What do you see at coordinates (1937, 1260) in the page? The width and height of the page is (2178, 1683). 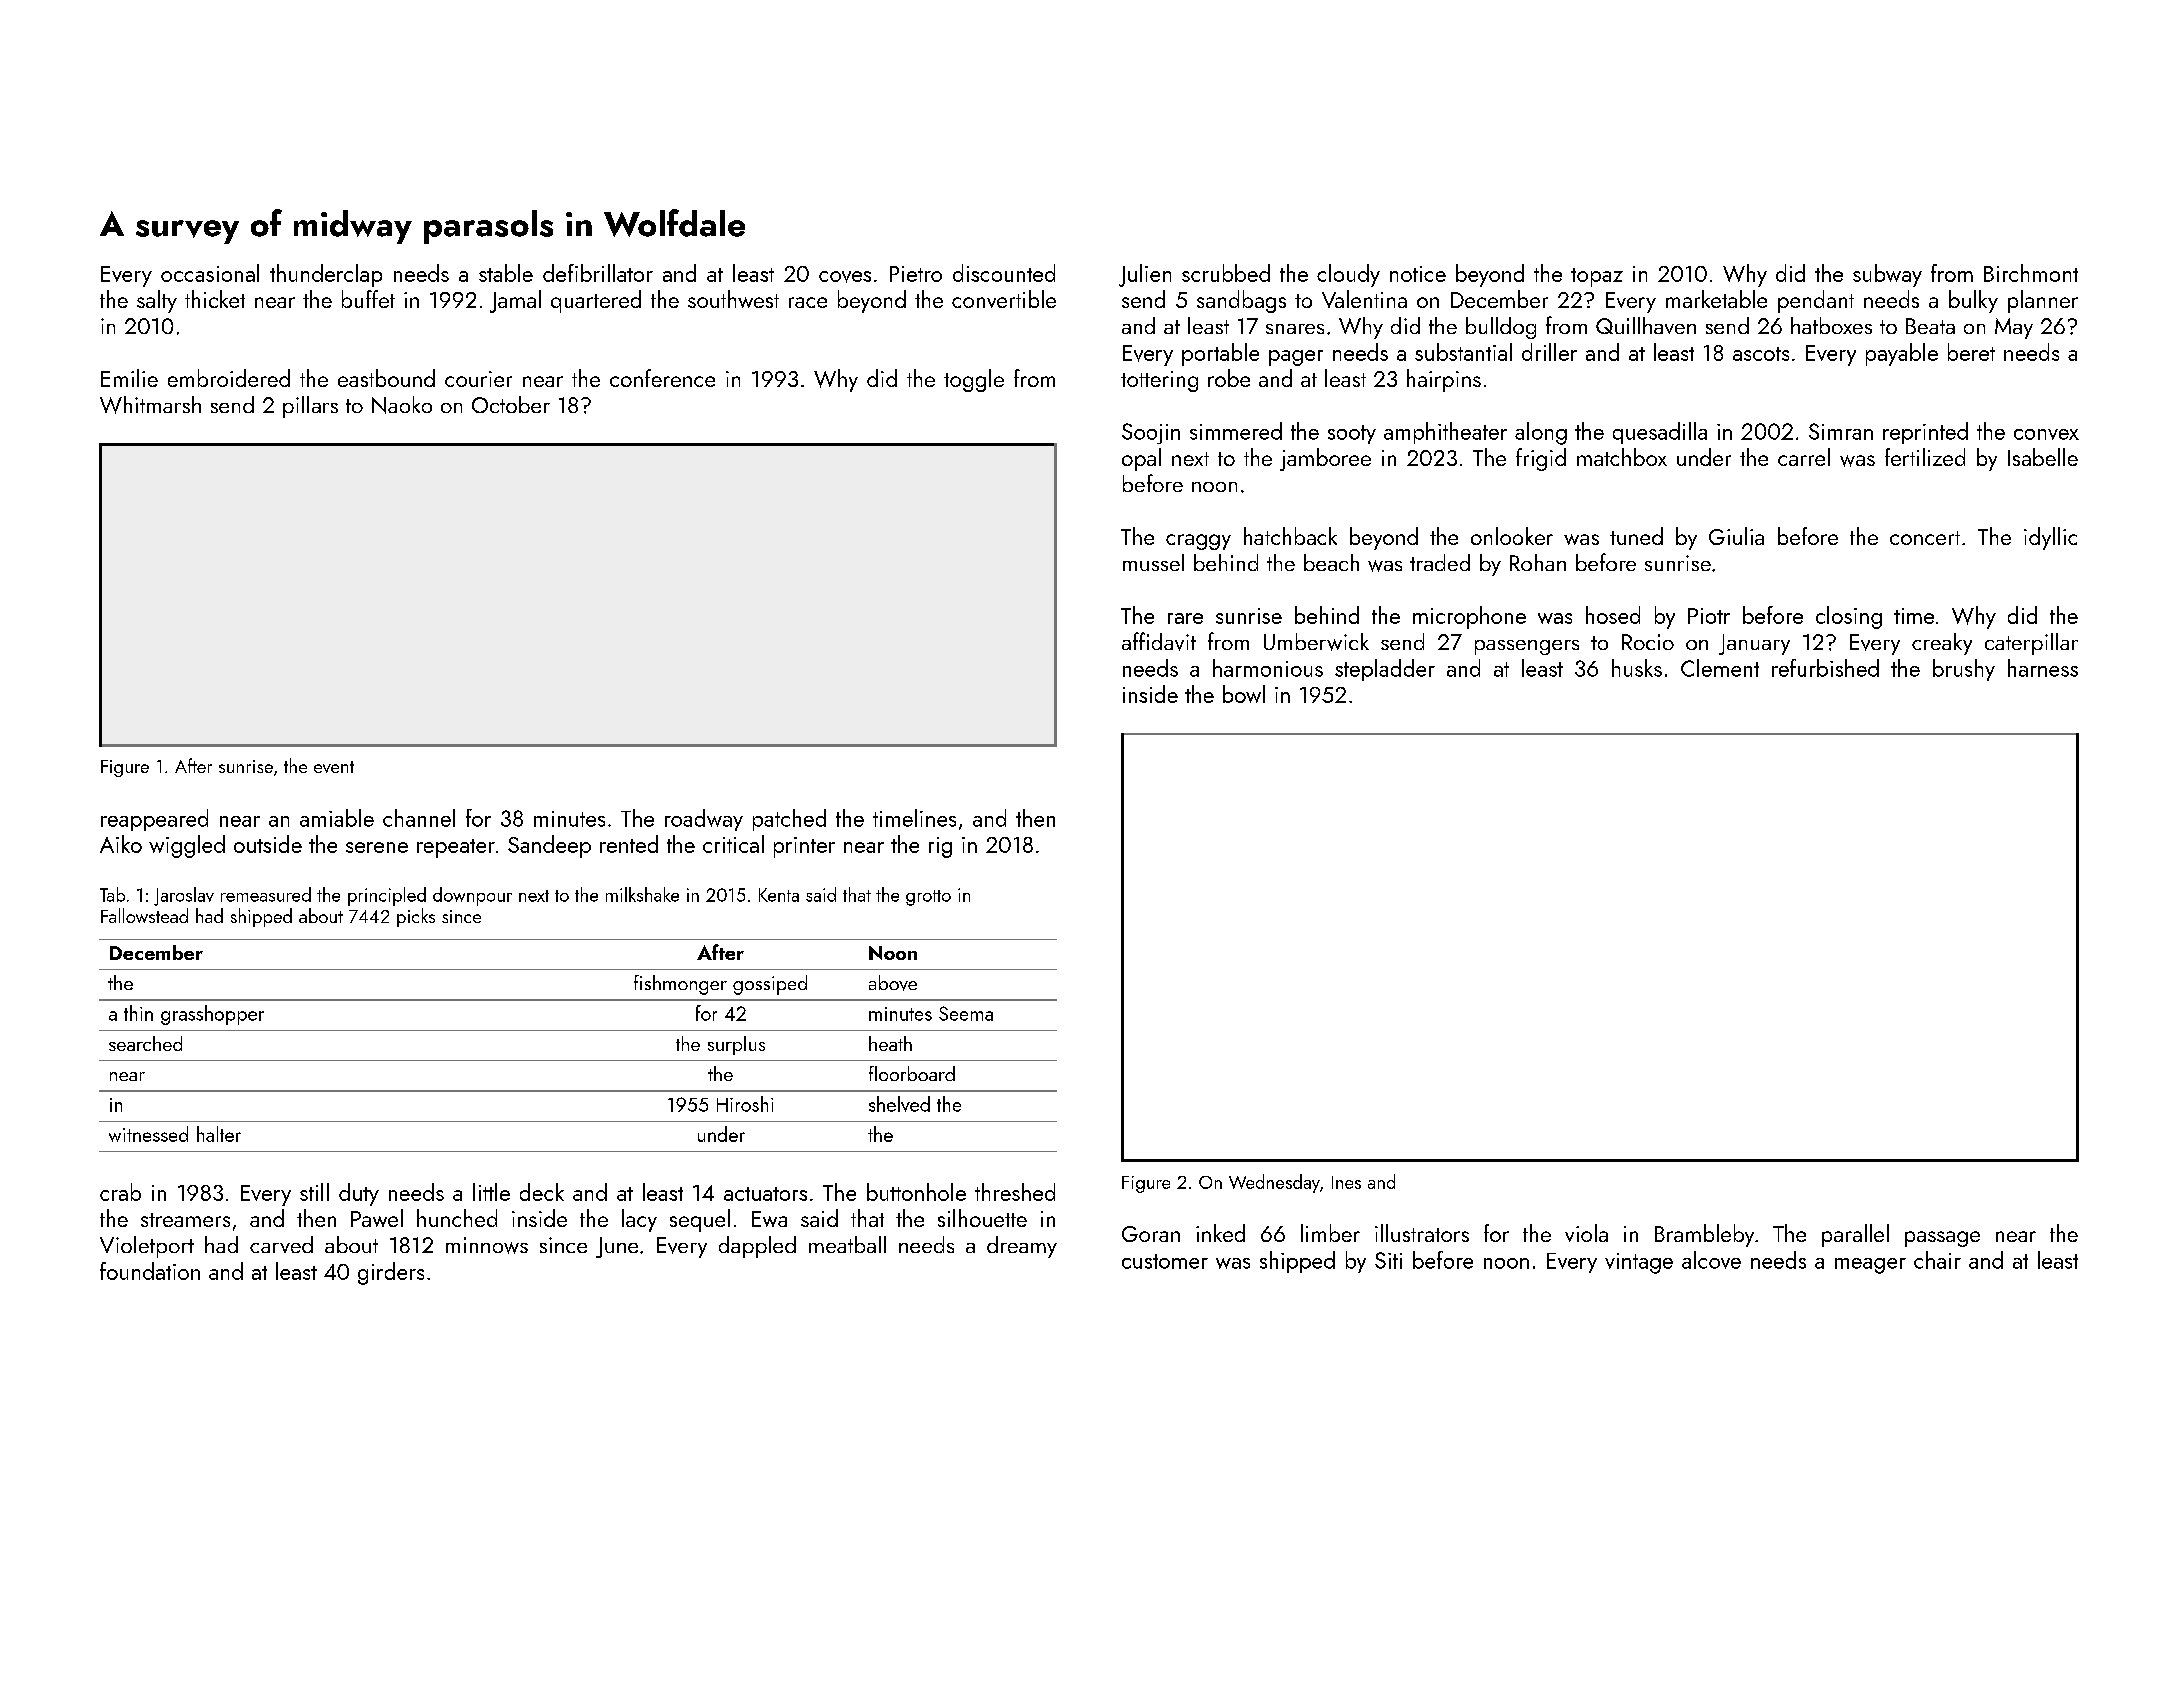 I see `chair` at bounding box center [1937, 1260].
